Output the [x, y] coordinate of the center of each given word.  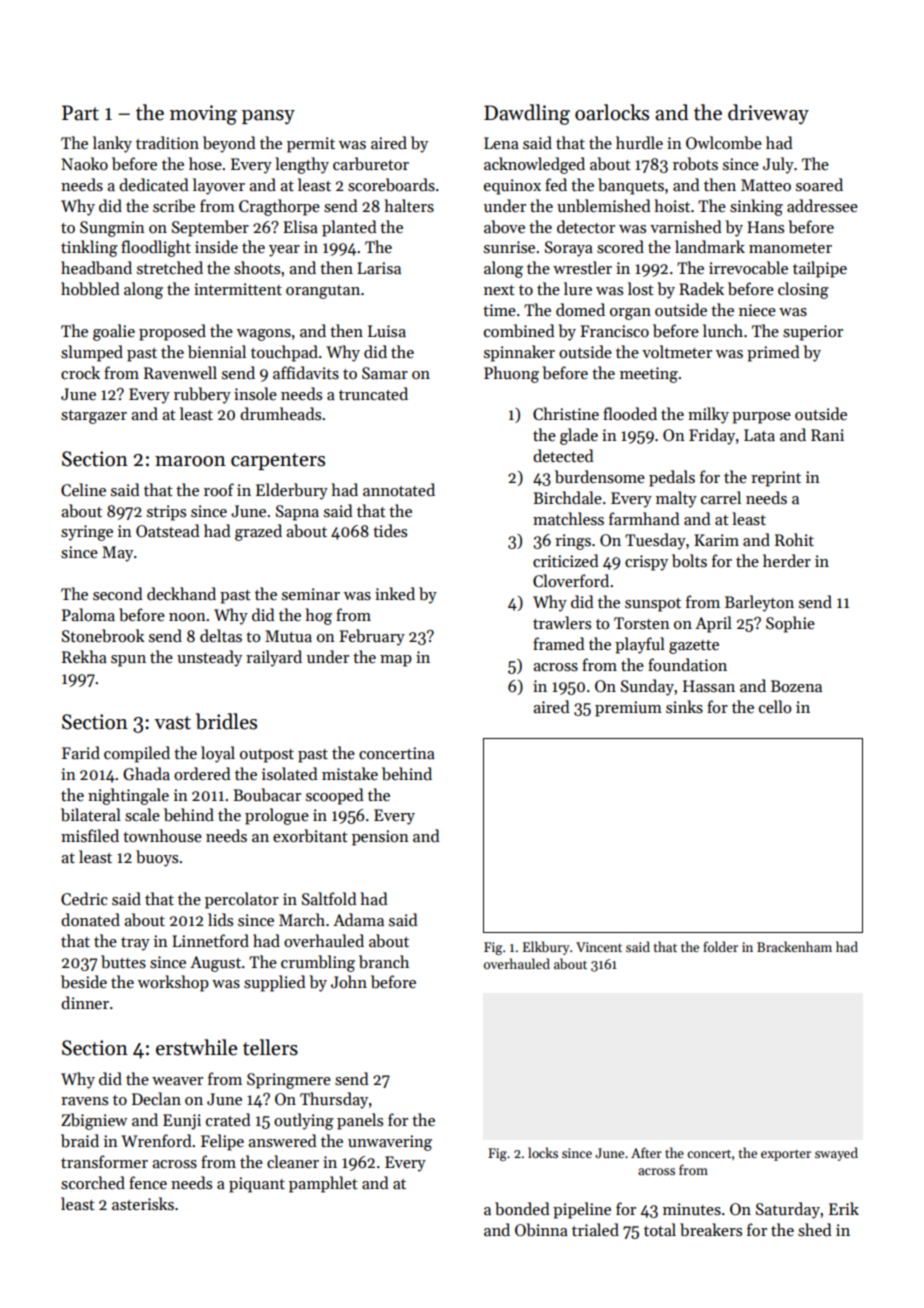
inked [395, 593]
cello [775, 706]
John [349, 981]
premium [628, 709]
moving [203, 115]
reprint [776, 479]
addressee [822, 206]
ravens [84, 1101]
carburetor [371, 163]
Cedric [84, 898]
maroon [190, 461]
